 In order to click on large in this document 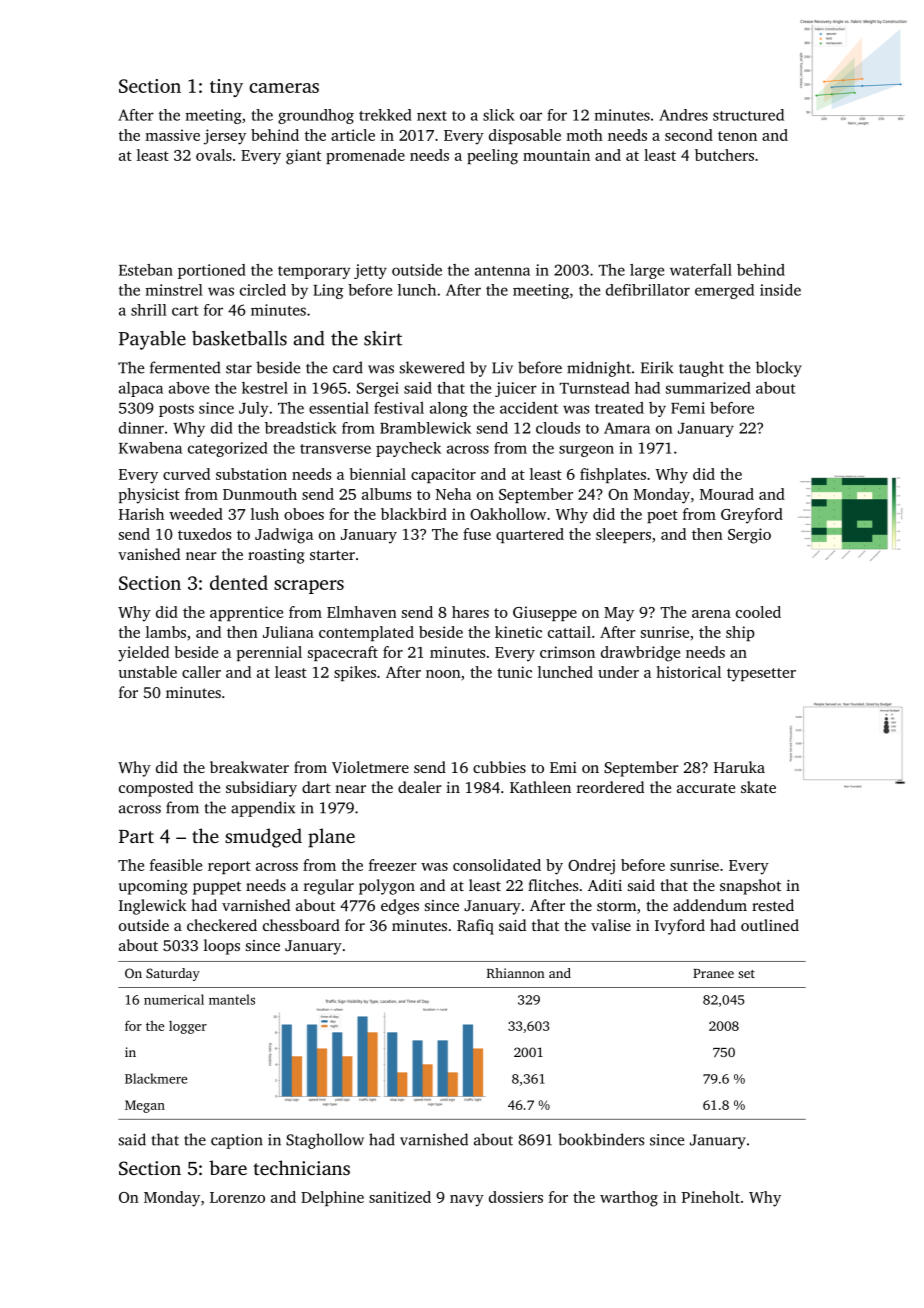, I will do `click(647, 271)`.
